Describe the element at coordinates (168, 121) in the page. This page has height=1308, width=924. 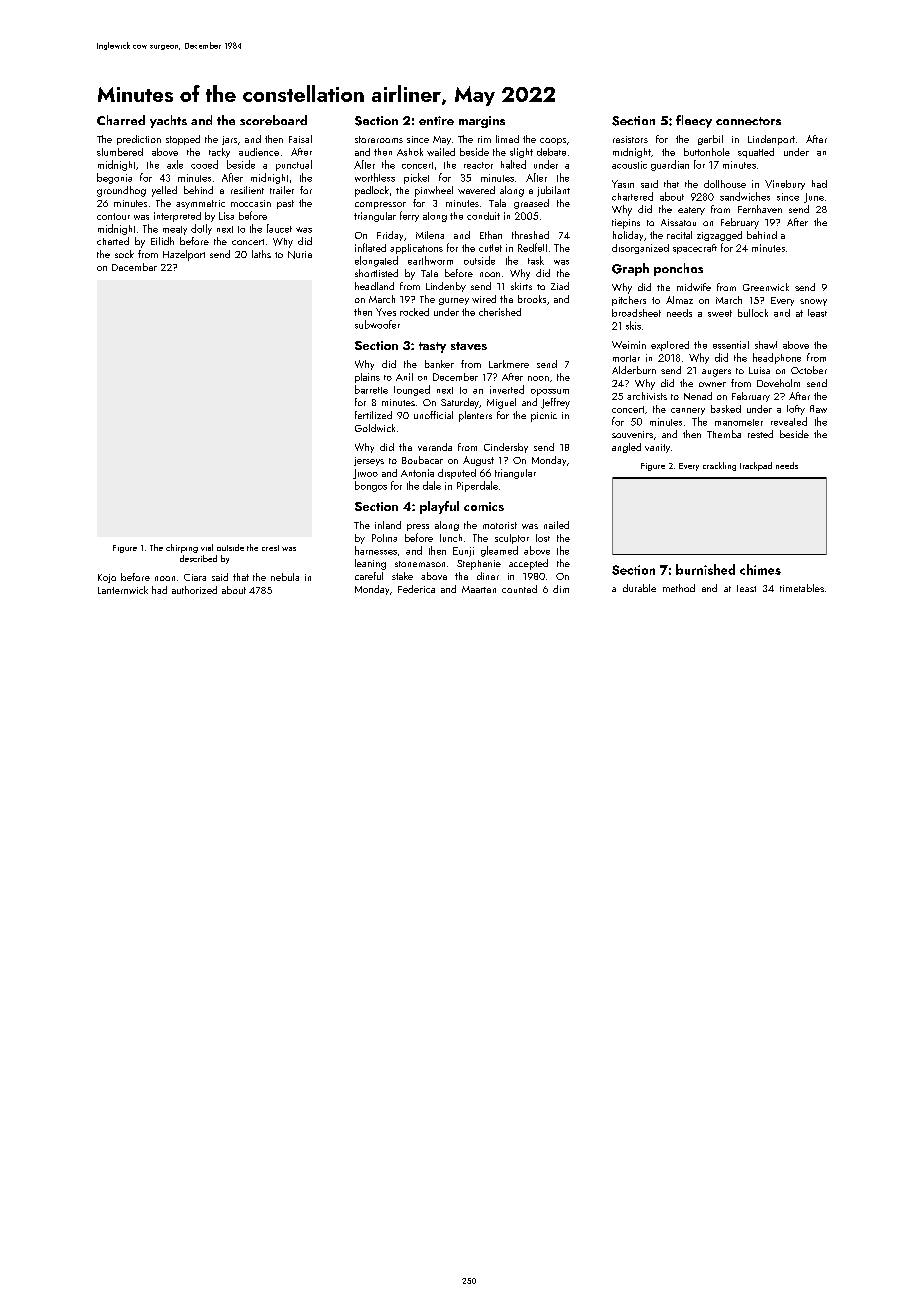
I see `yachts` at that location.
